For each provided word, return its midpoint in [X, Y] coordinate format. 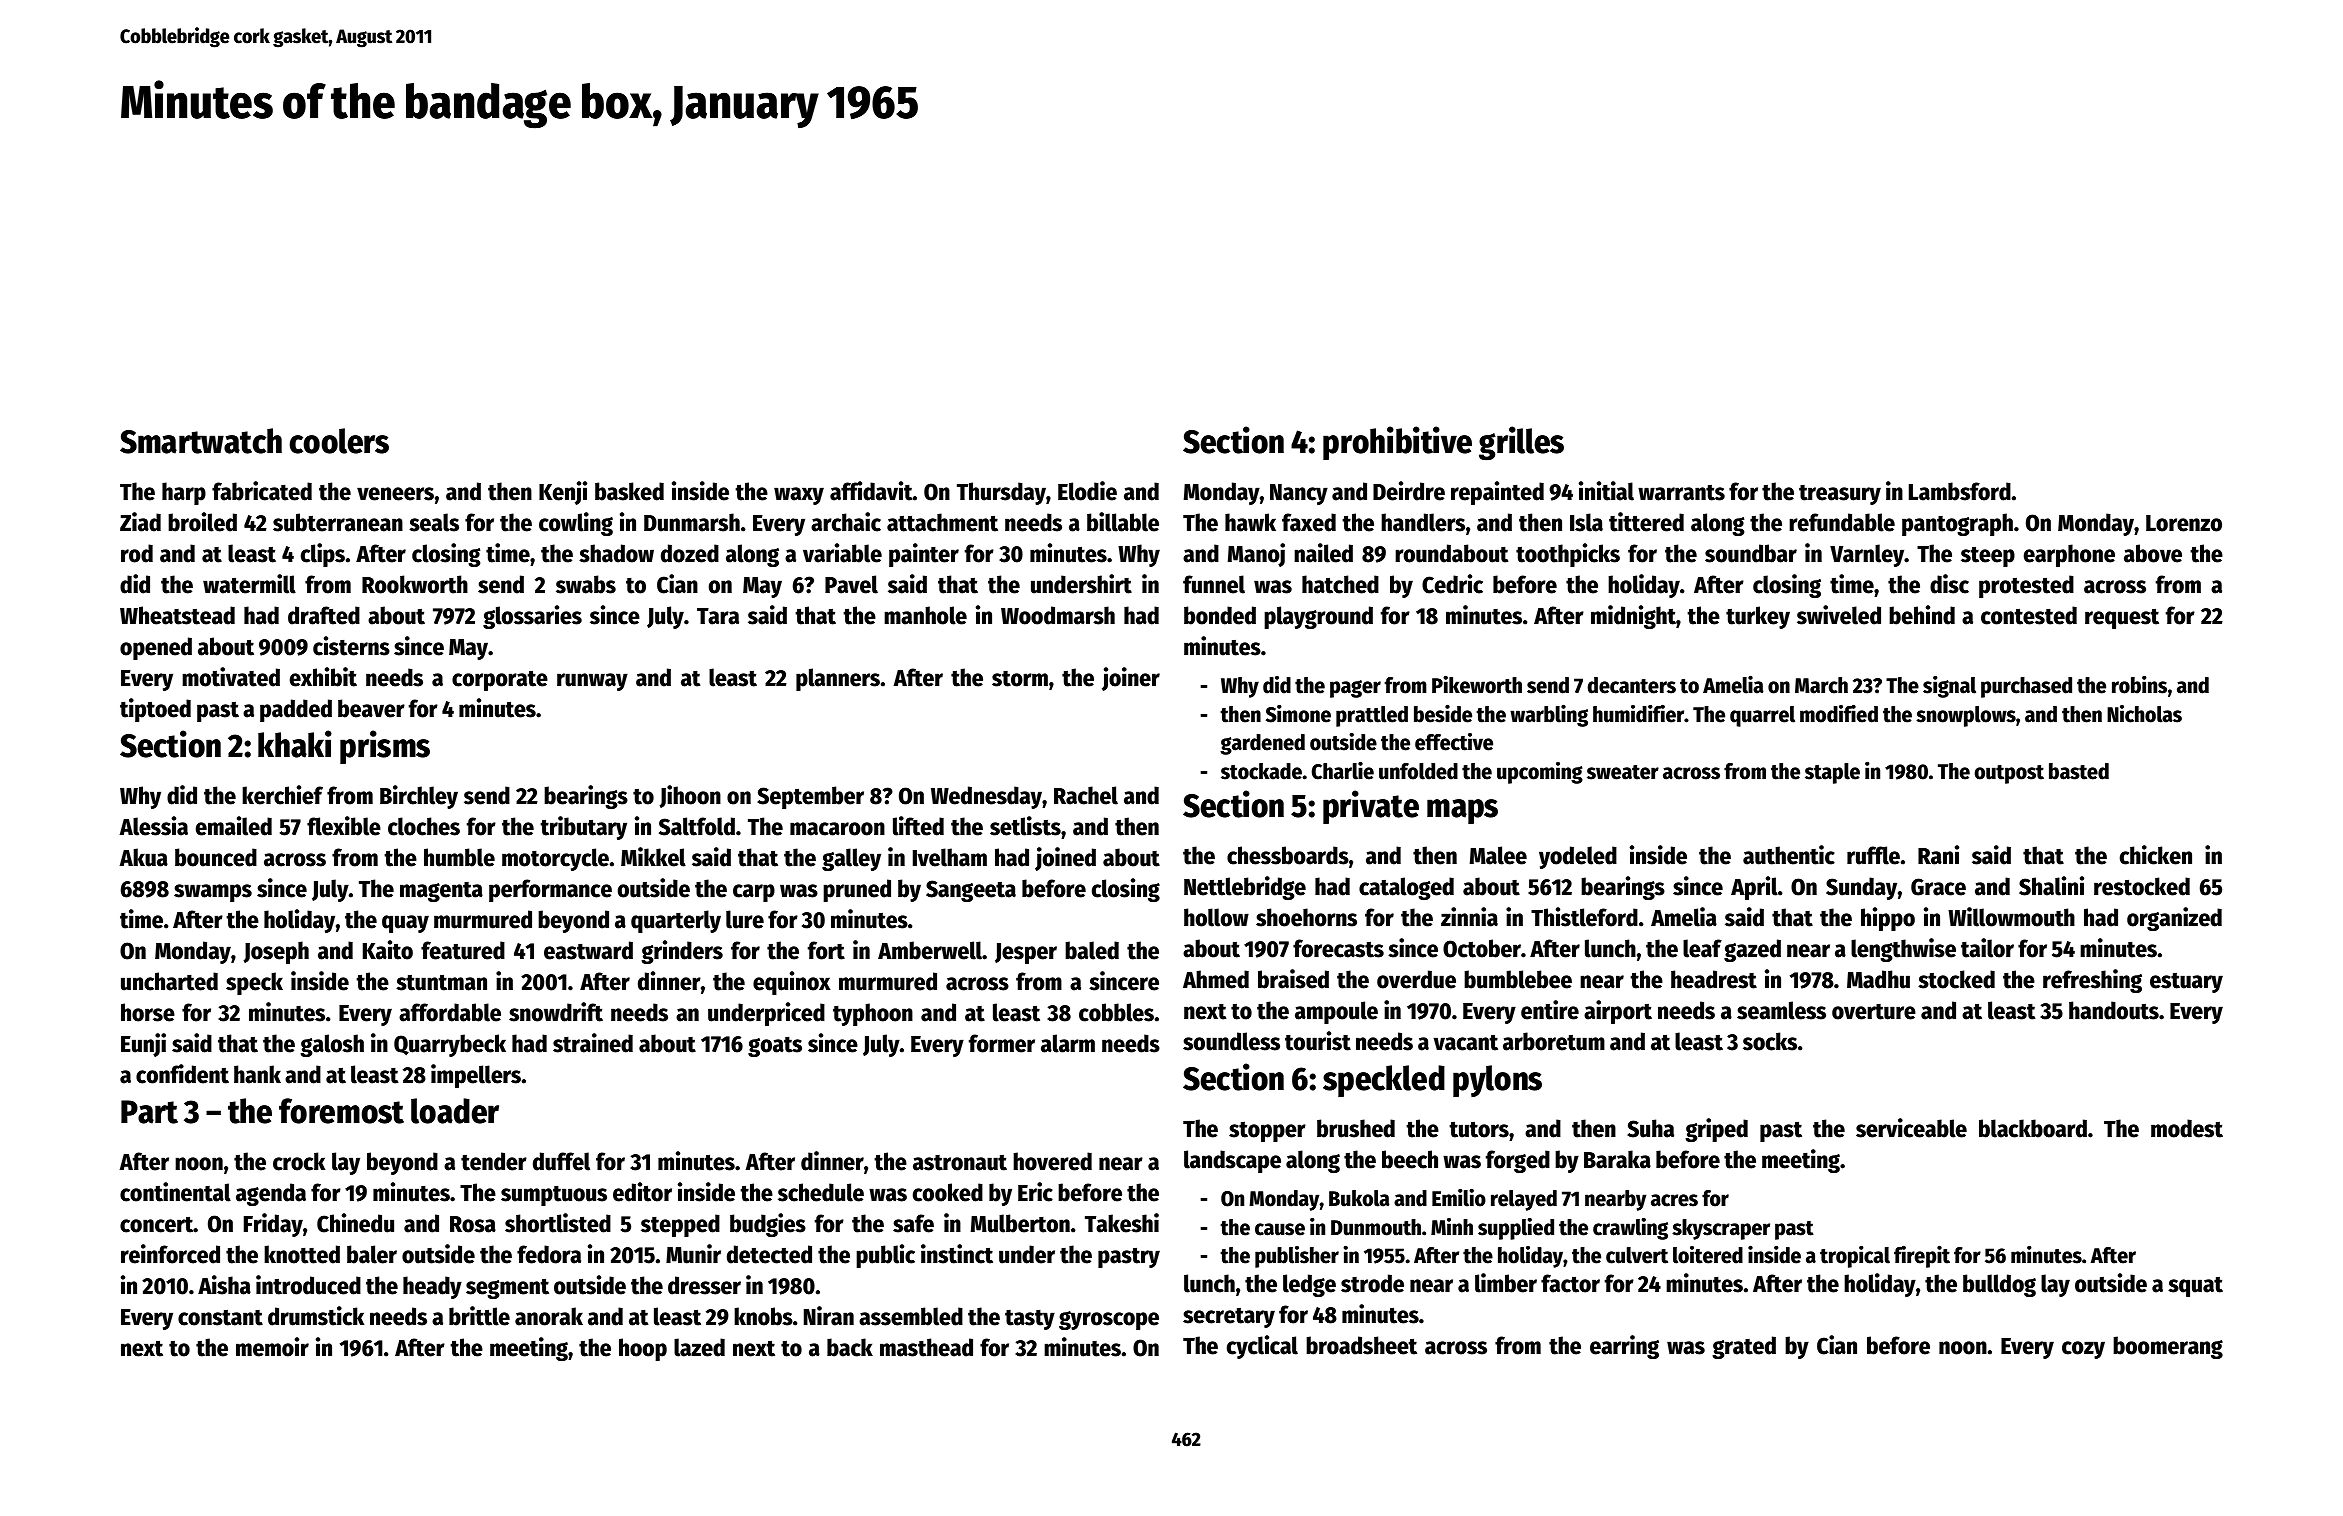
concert [156, 1224]
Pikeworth [1477, 685]
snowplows [1966, 716]
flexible [344, 826]
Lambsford [1960, 491]
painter [924, 555]
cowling [576, 524]
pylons [1497, 1081]
